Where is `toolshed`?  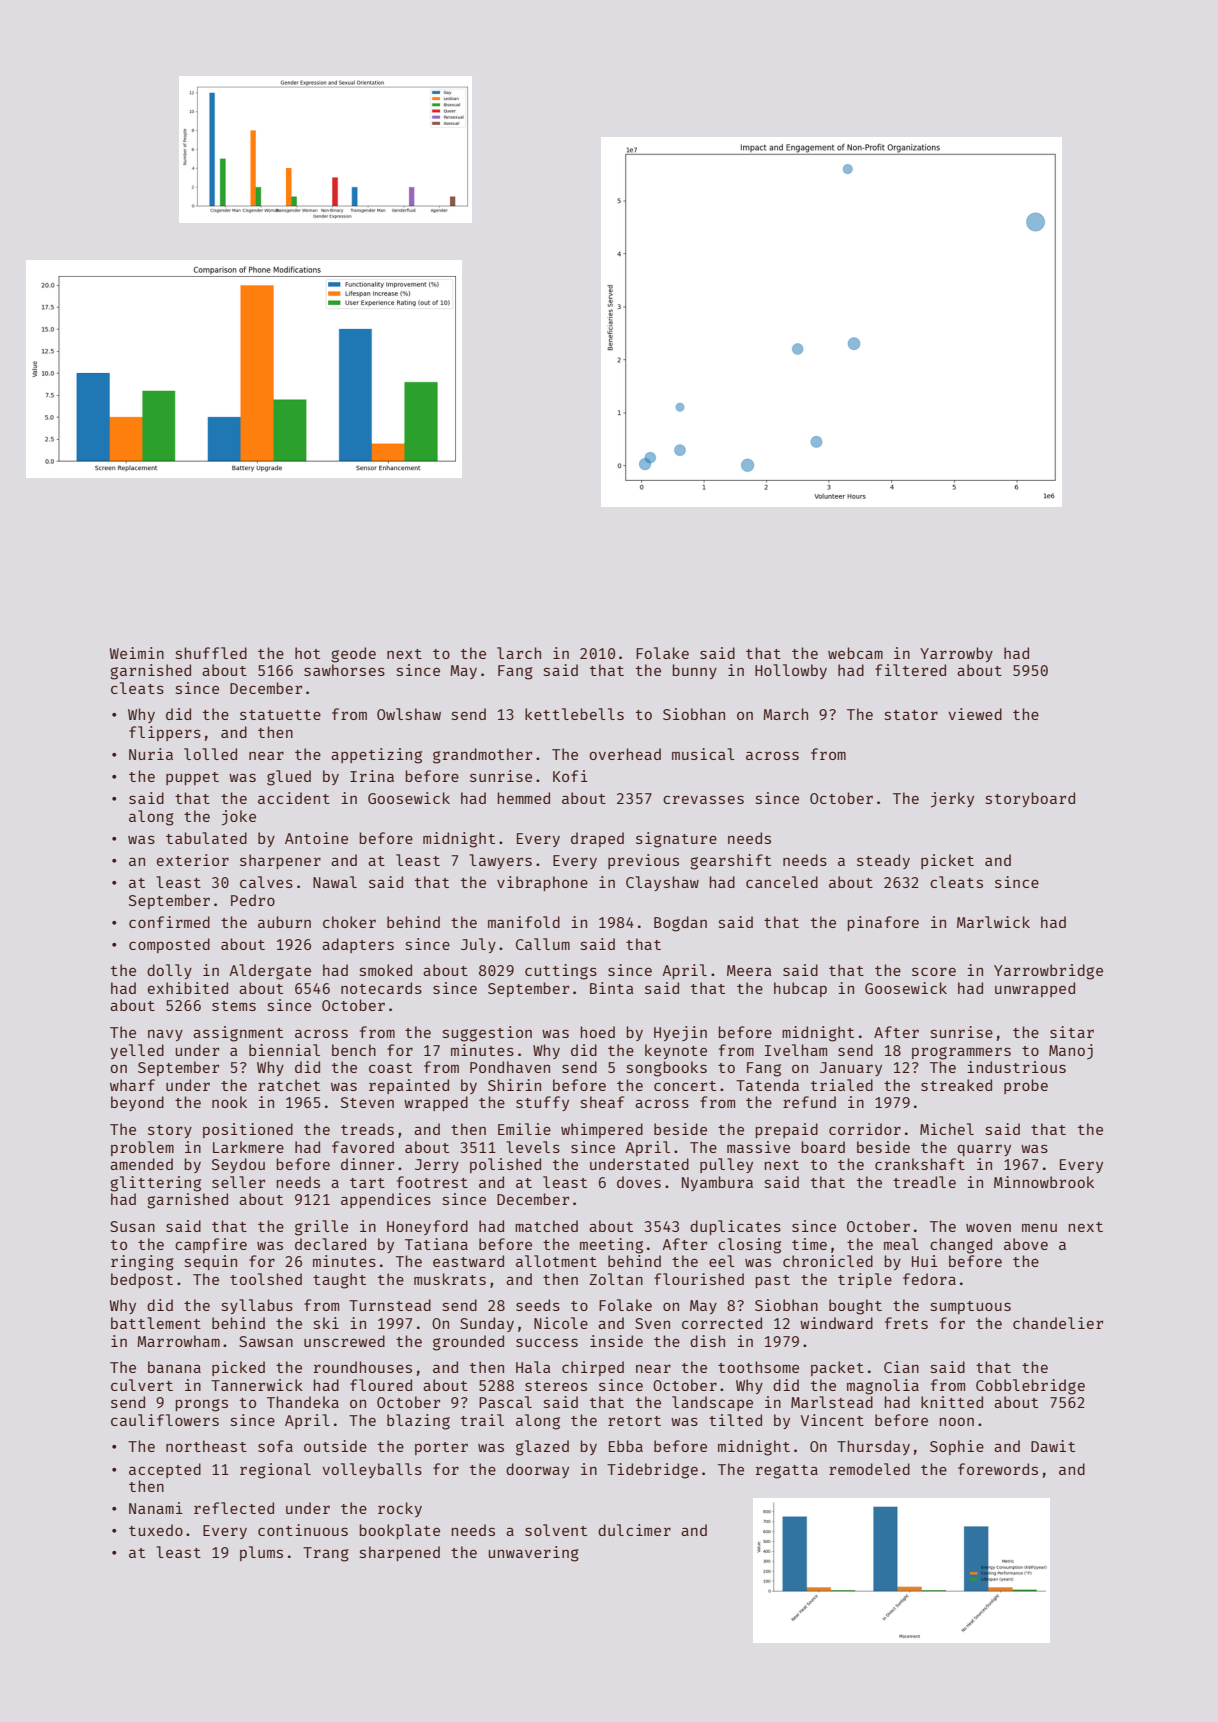
toolshed is located at coordinates (266, 1279).
